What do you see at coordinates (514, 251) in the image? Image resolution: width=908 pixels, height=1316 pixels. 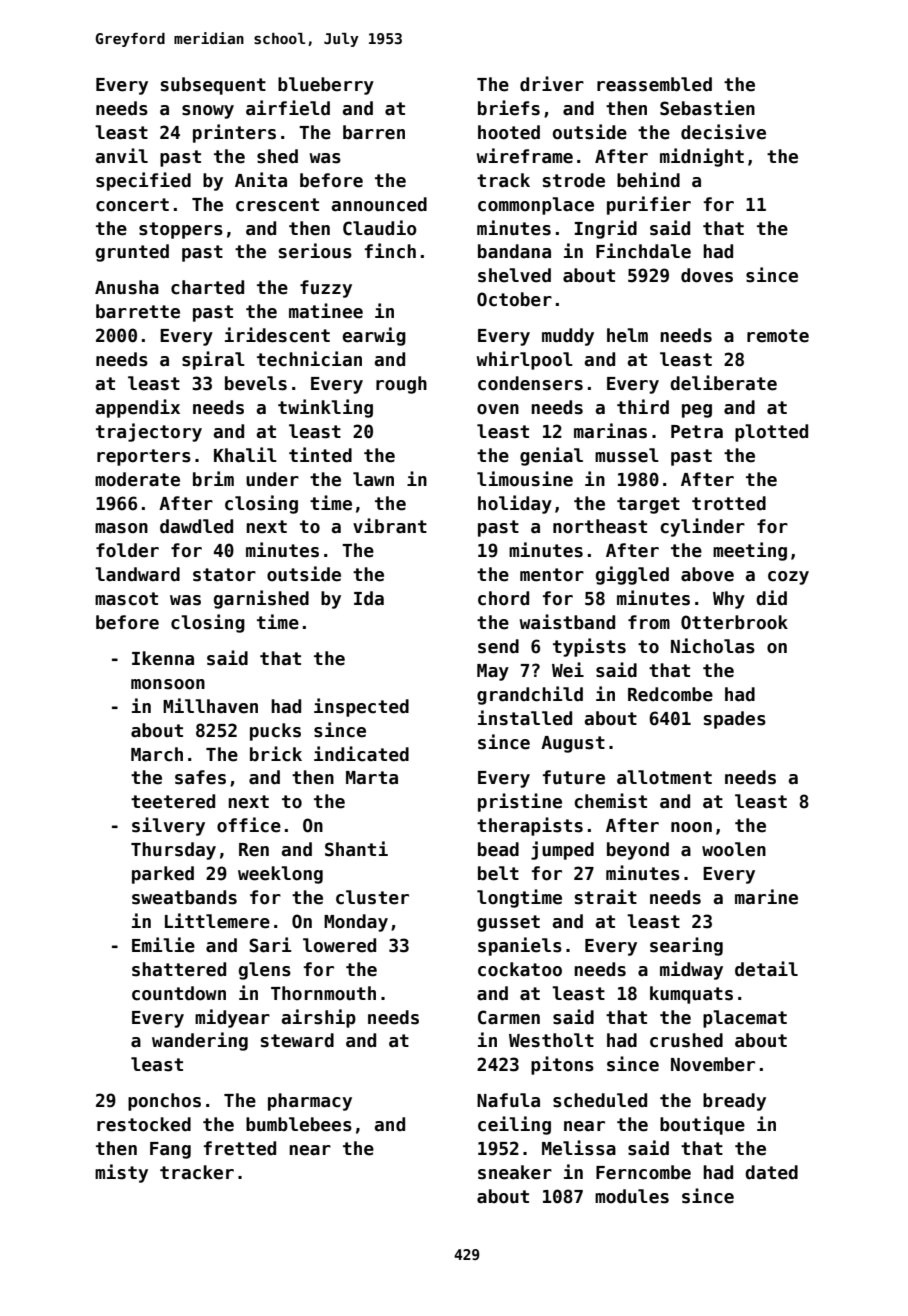 I see `bandana` at bounding box center [514, 251].
